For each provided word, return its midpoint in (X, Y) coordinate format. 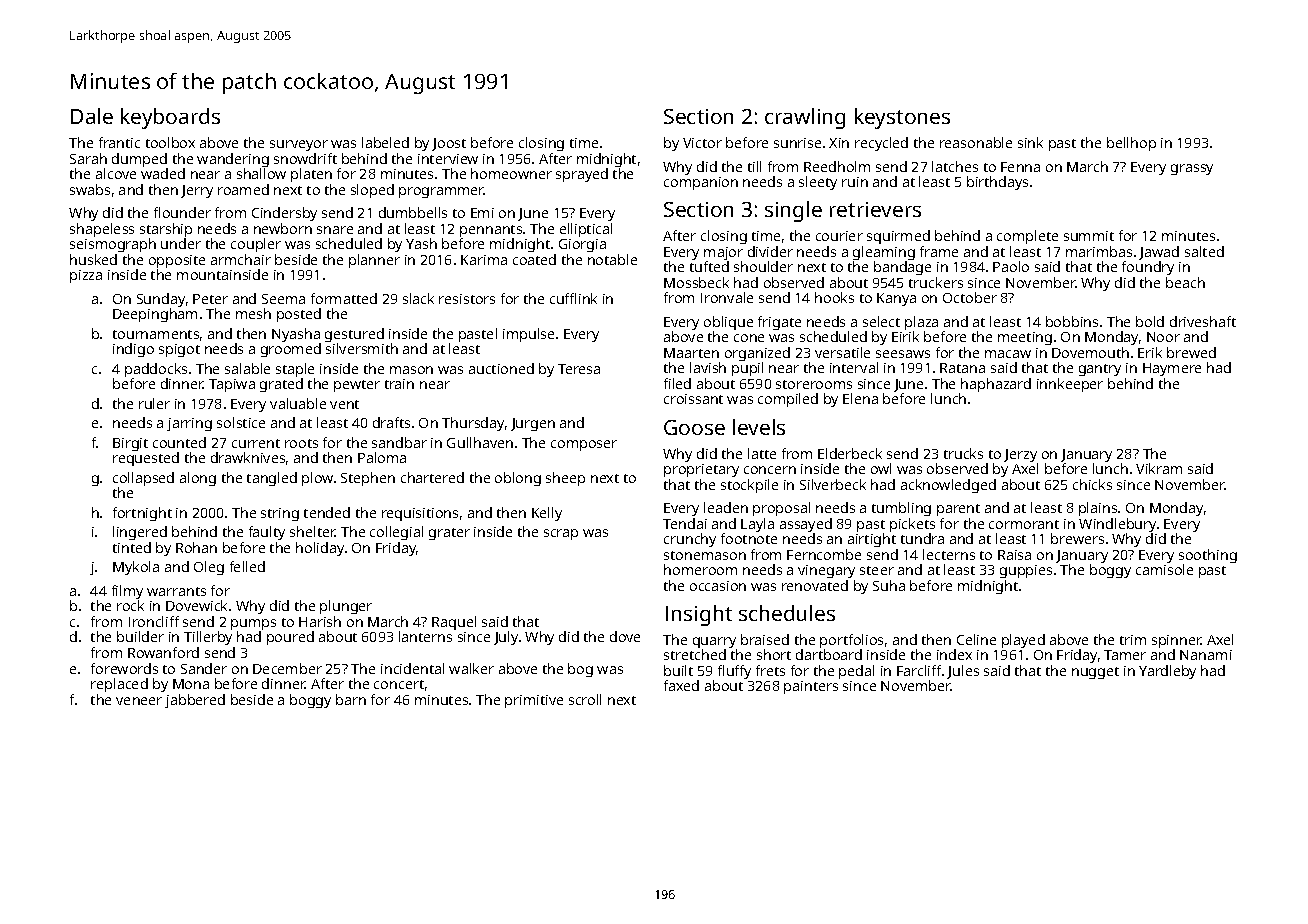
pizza (86, 276)
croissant (693, 399)
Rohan (196, 547)
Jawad (1159, 253)
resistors (467, 299)
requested (146, 459)
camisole (1164, 569)
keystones (902, 118)
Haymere (1172, 369)
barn (351, 699)
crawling (805, 118)
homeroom (700, 569)
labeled (385, 142)
